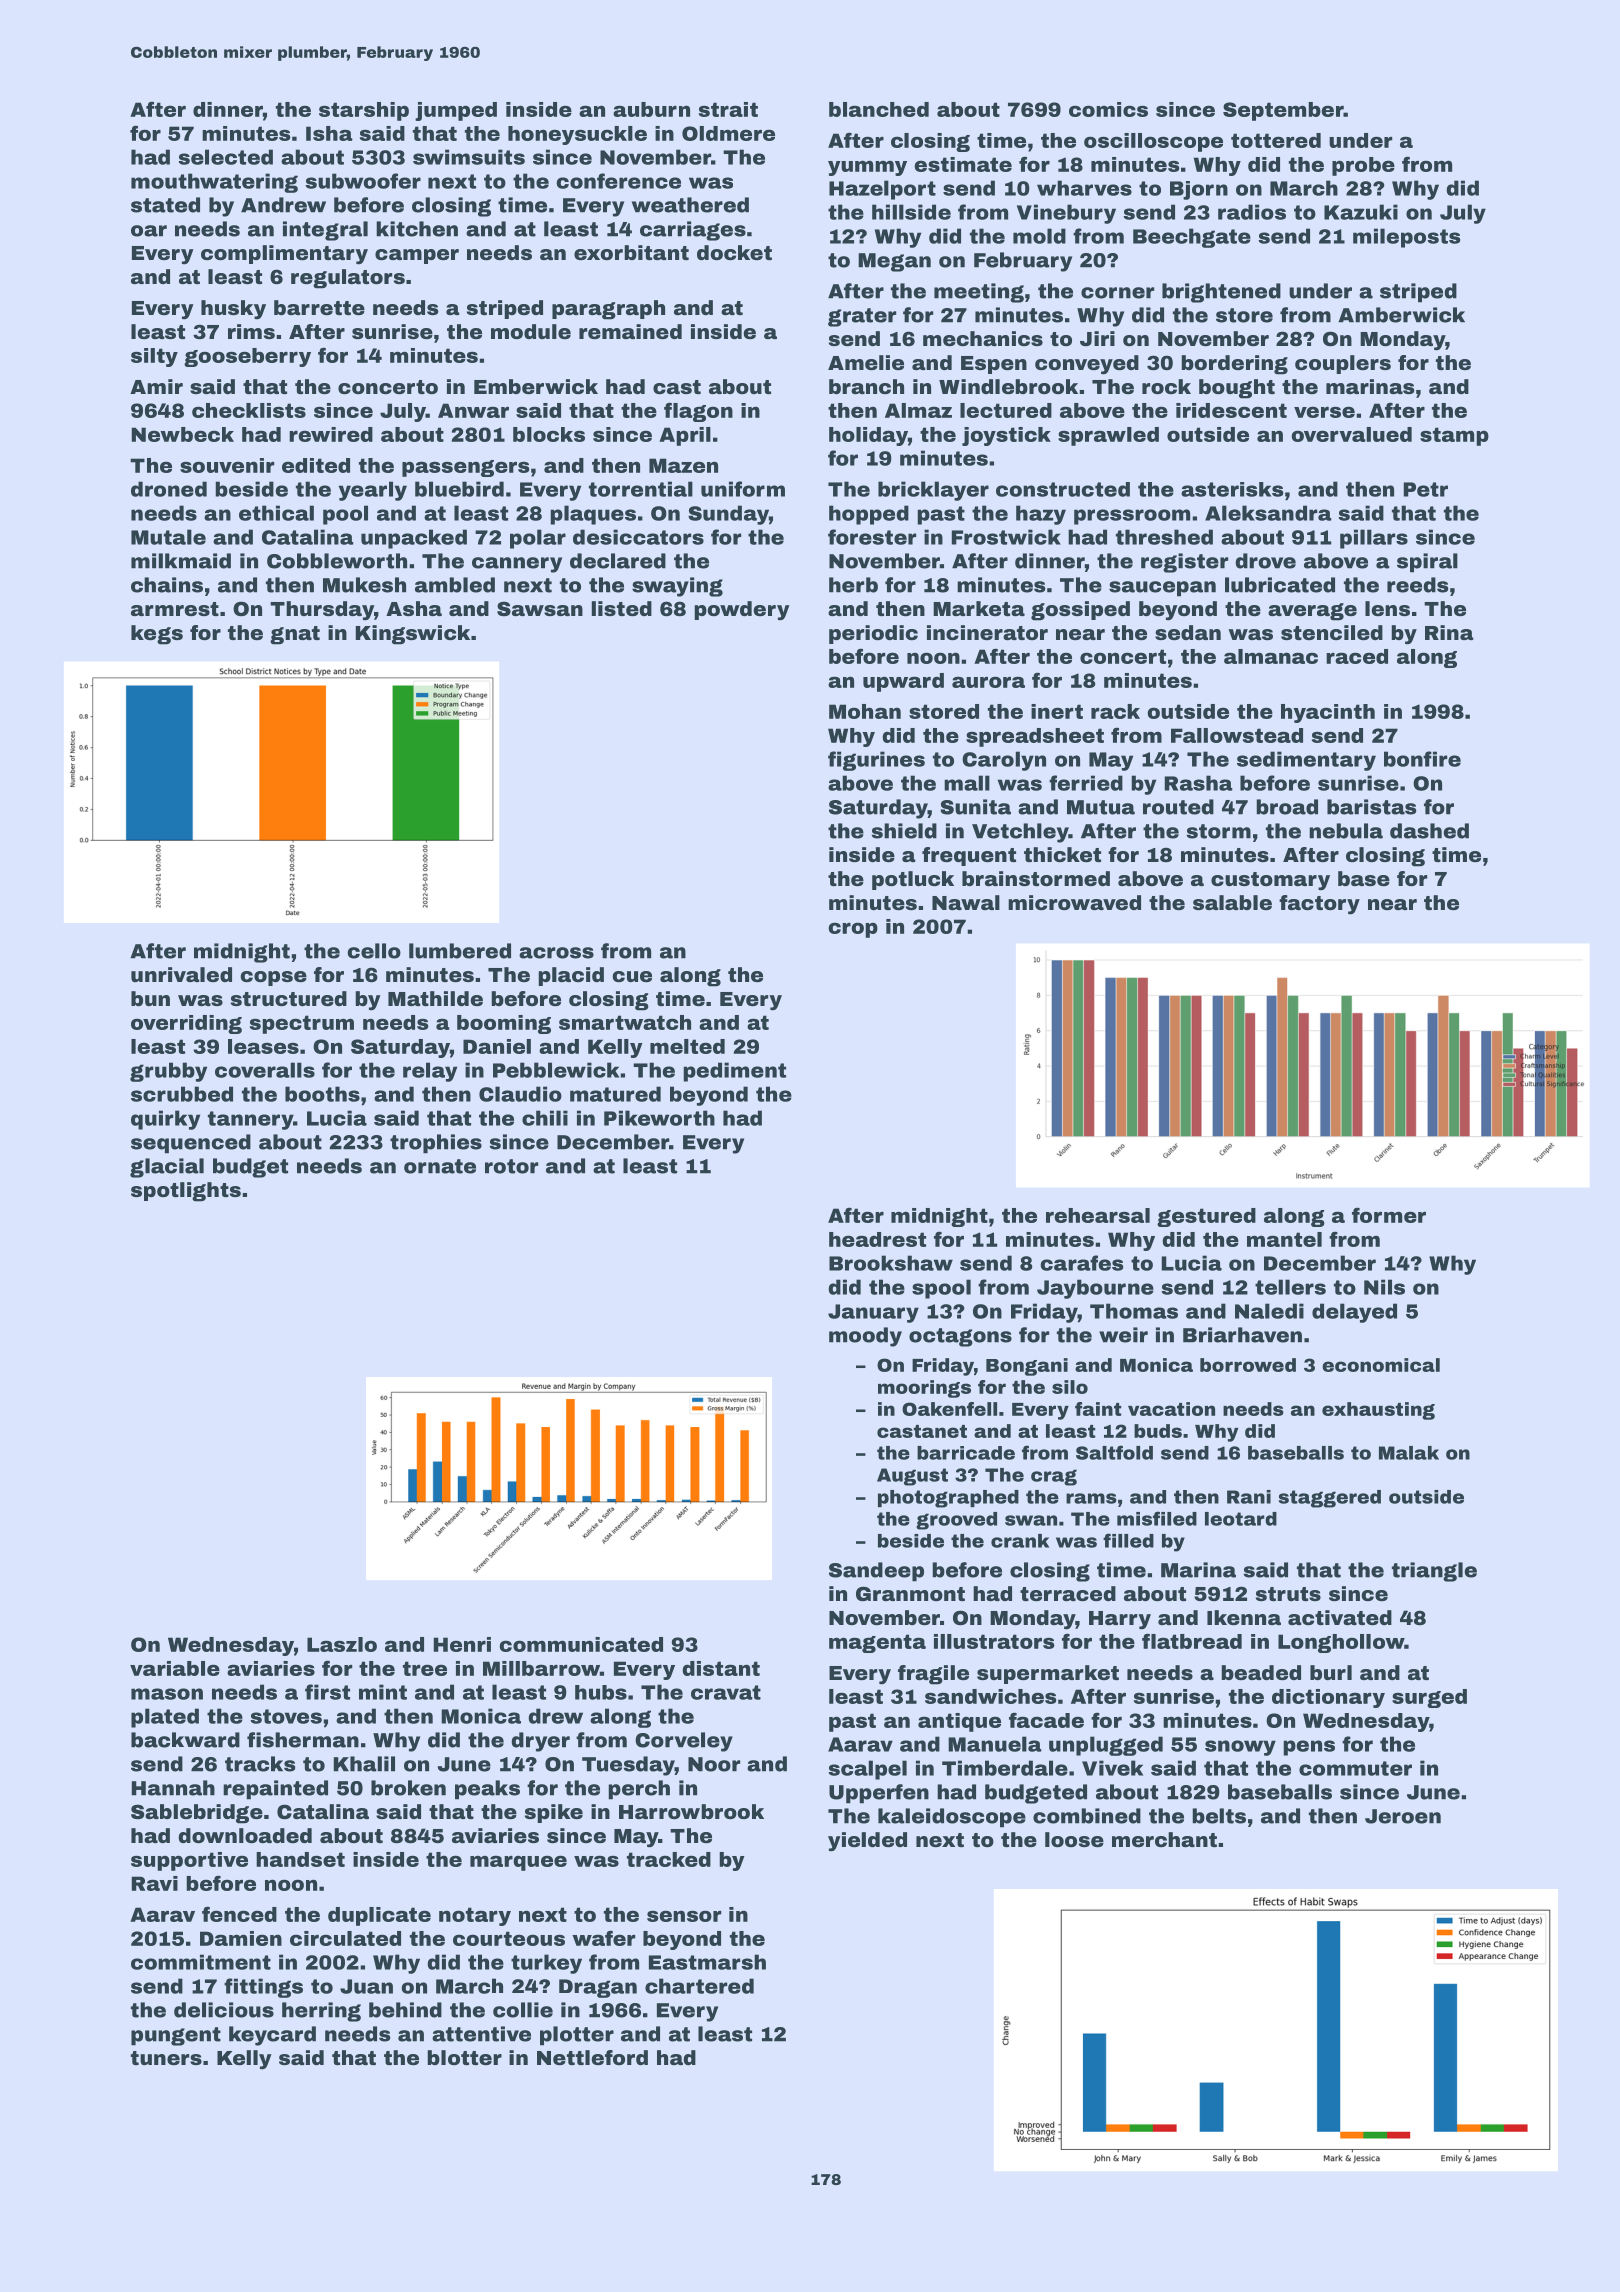 Image resolution: width=1620 pixels, height=2292 pixels. Describe the element at coordinates (295, 635) in the screenshot. I see `gnat` at that location.
